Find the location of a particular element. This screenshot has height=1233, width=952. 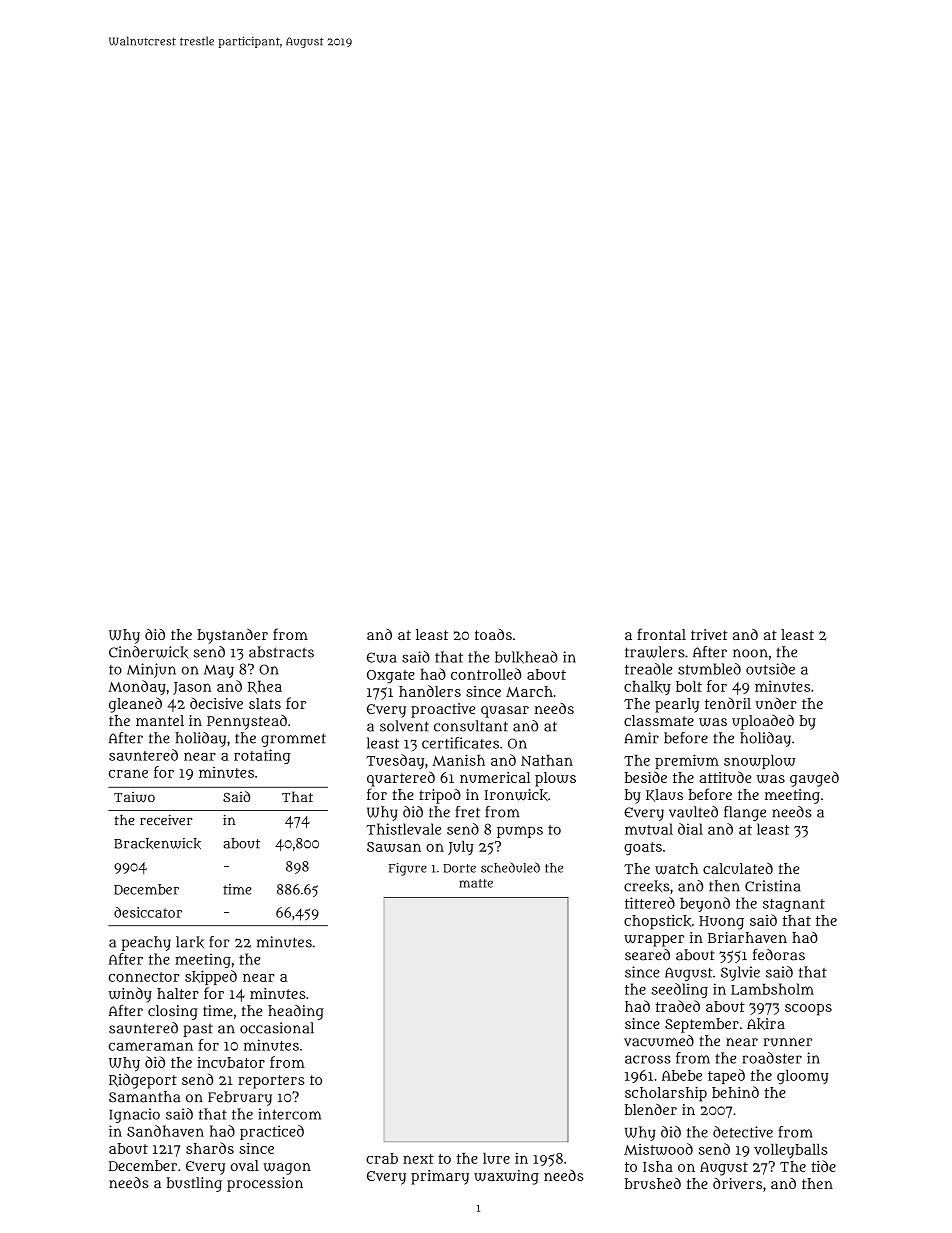

Sawsan is located at coordinates (394, 847).
